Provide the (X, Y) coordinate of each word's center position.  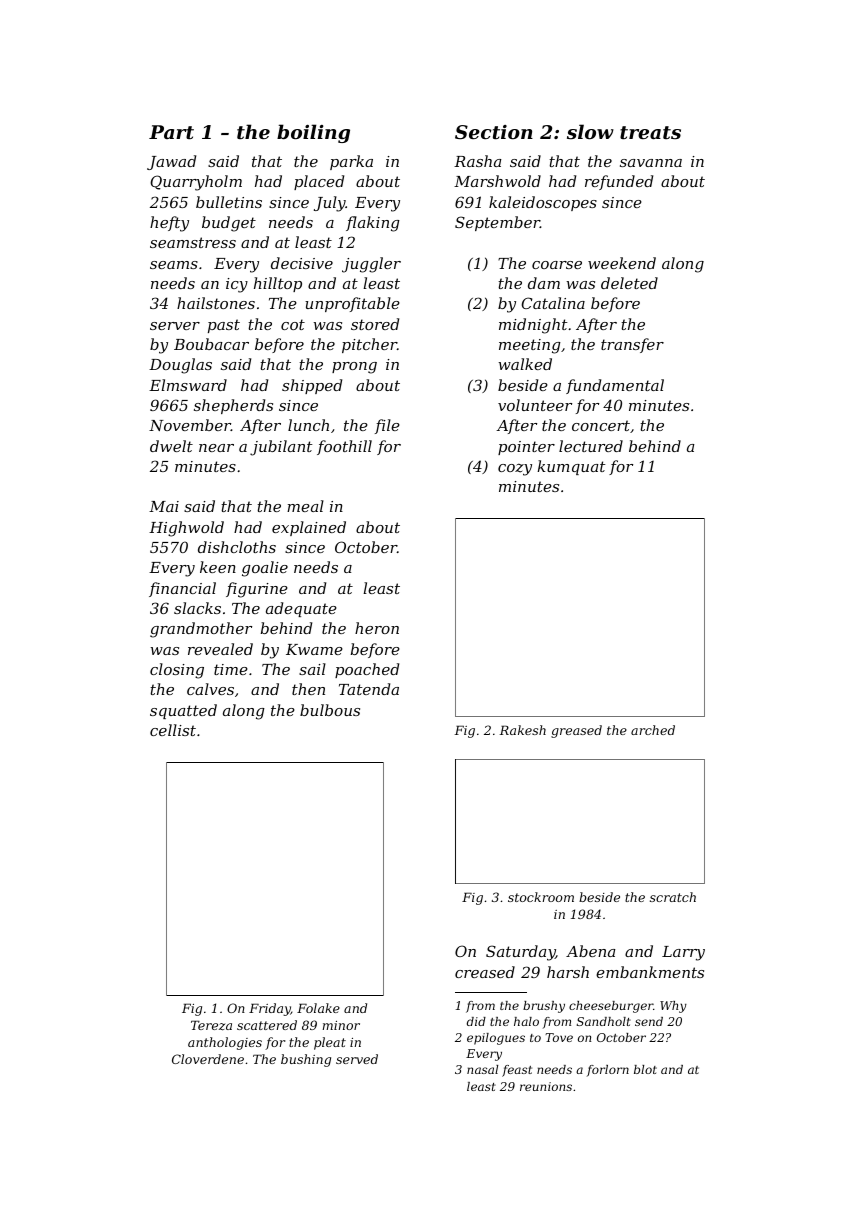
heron (377, 628)
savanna (651, 163)
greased (576, 731)
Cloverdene (208, 1059)
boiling (313, 133)
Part (171, 132)
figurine (257, 590)
